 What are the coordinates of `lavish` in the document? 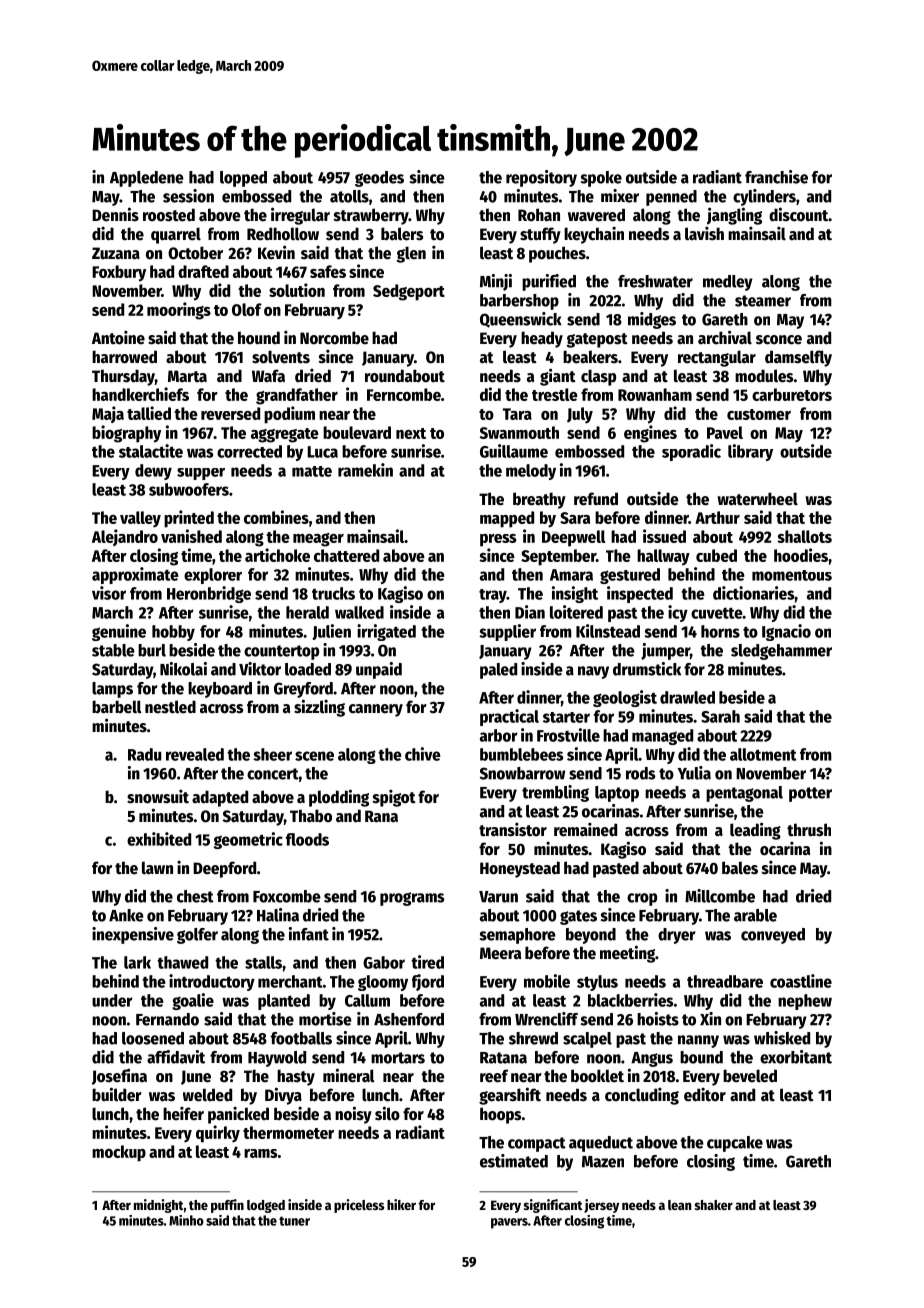 It's located at (704, 233).
